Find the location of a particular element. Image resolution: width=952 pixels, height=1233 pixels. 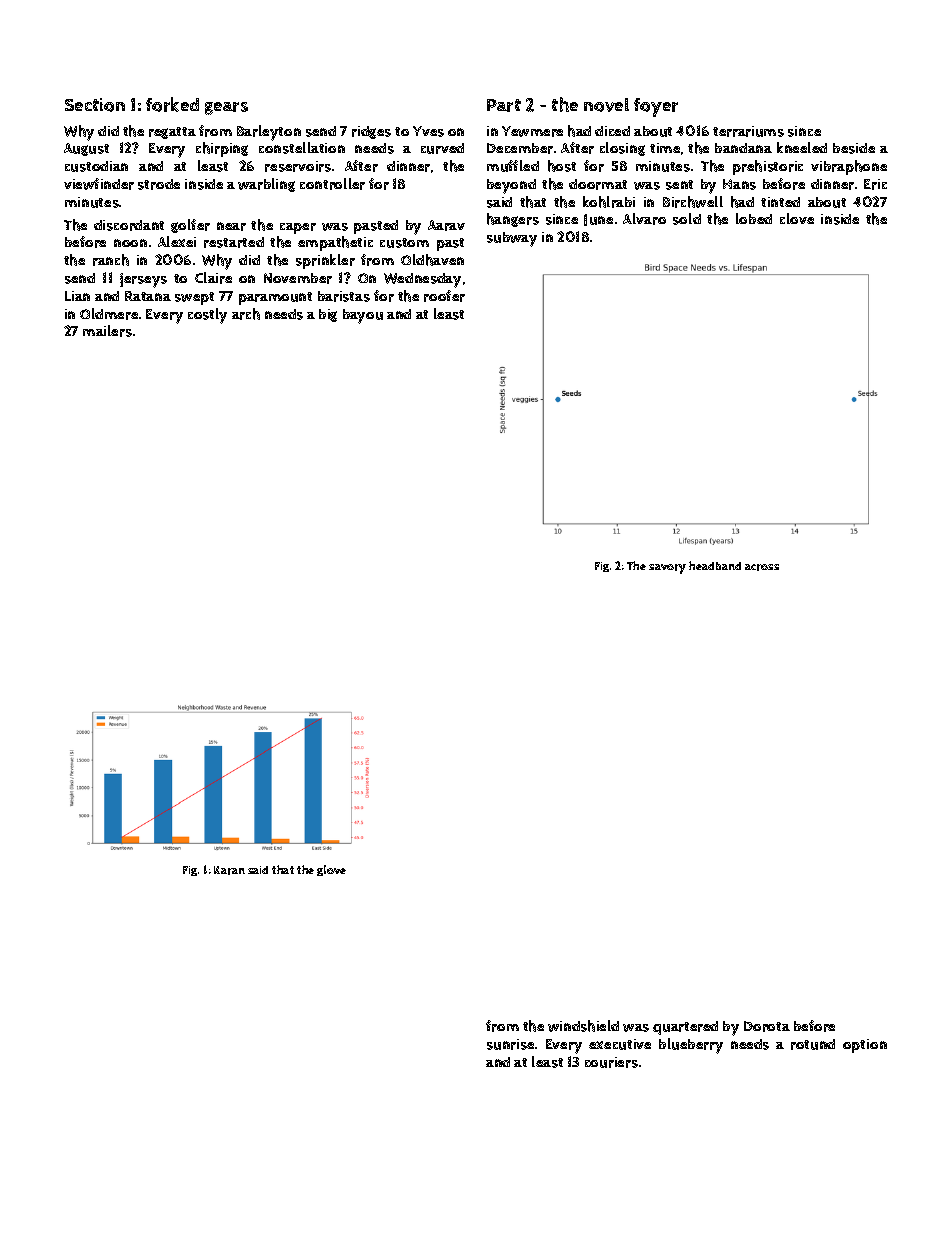

glove is located at coordinates (331, 870).
